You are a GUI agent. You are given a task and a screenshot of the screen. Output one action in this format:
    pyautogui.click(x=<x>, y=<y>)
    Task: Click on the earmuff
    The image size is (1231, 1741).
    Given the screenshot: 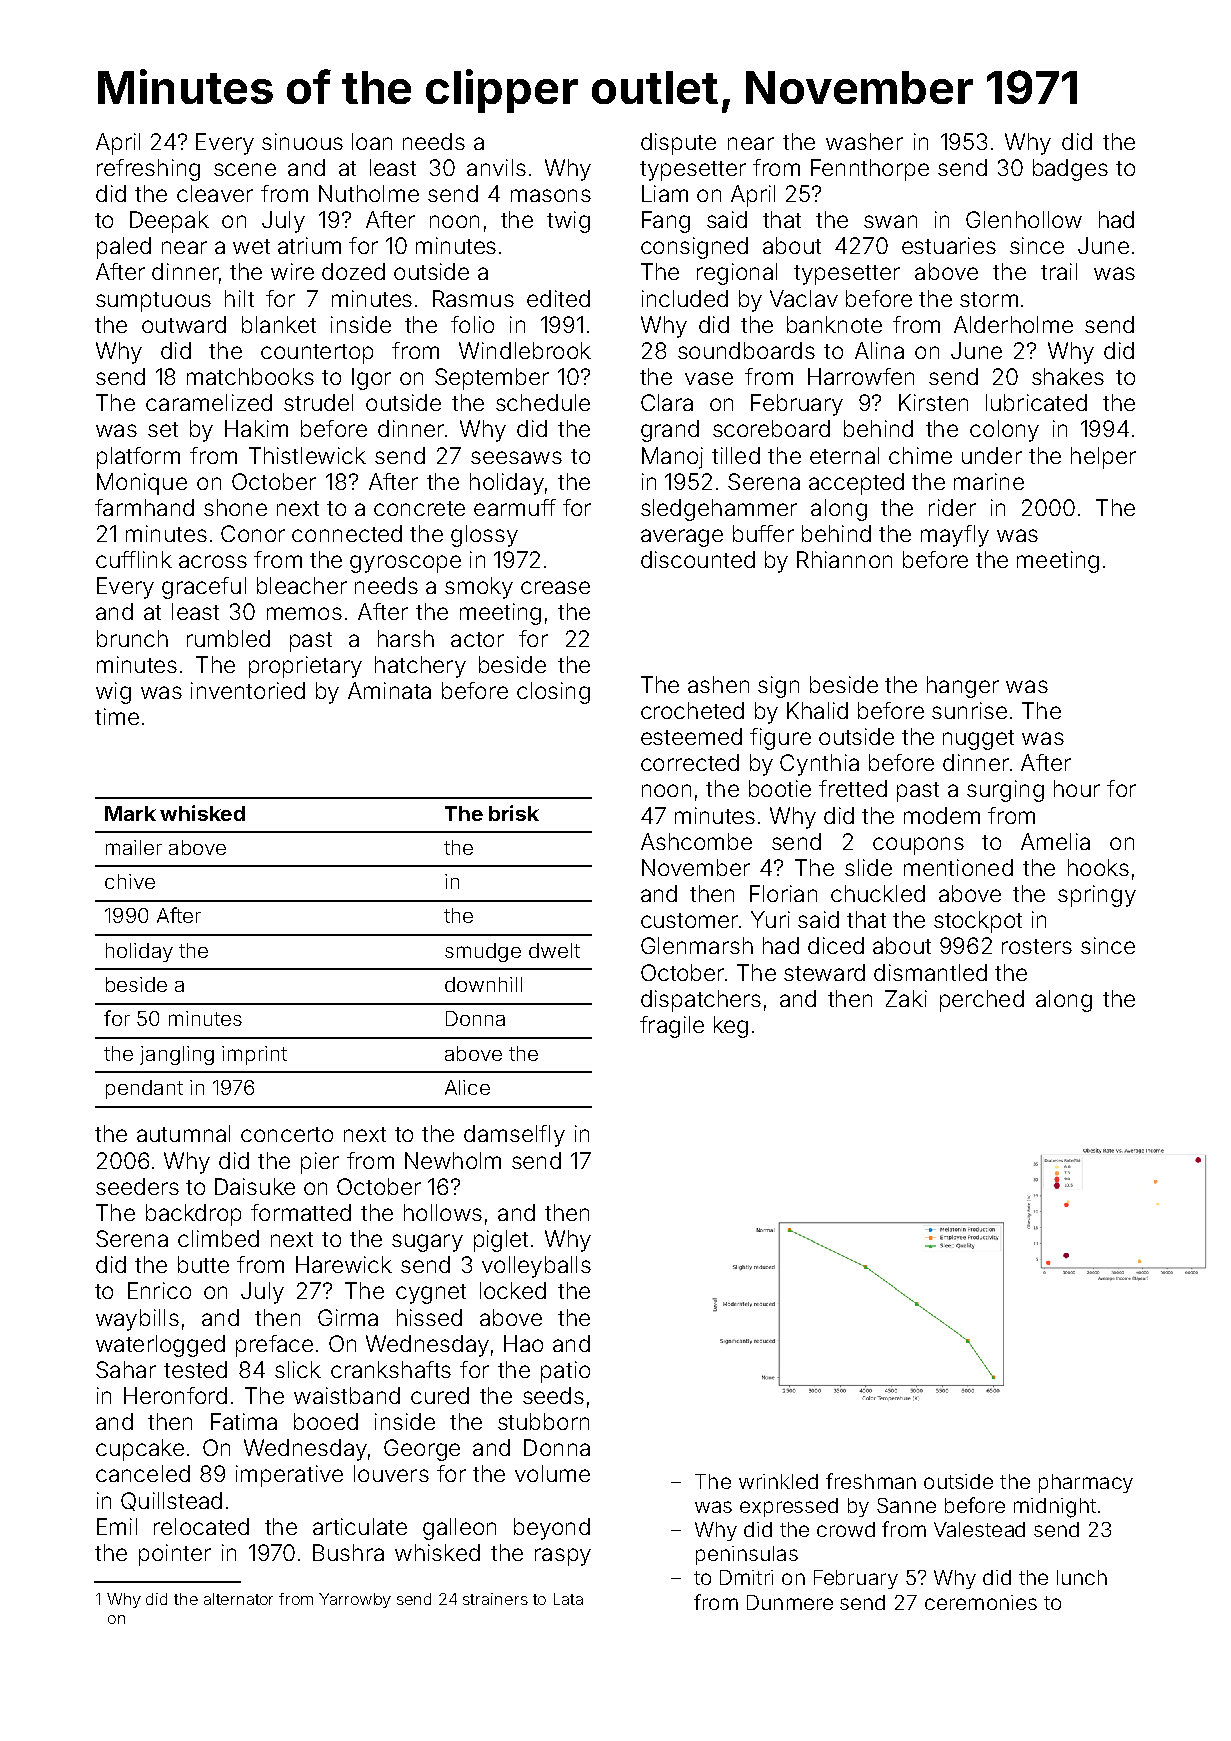 What is the action you would take?
    pyautogui.click(x=515, y=507)
